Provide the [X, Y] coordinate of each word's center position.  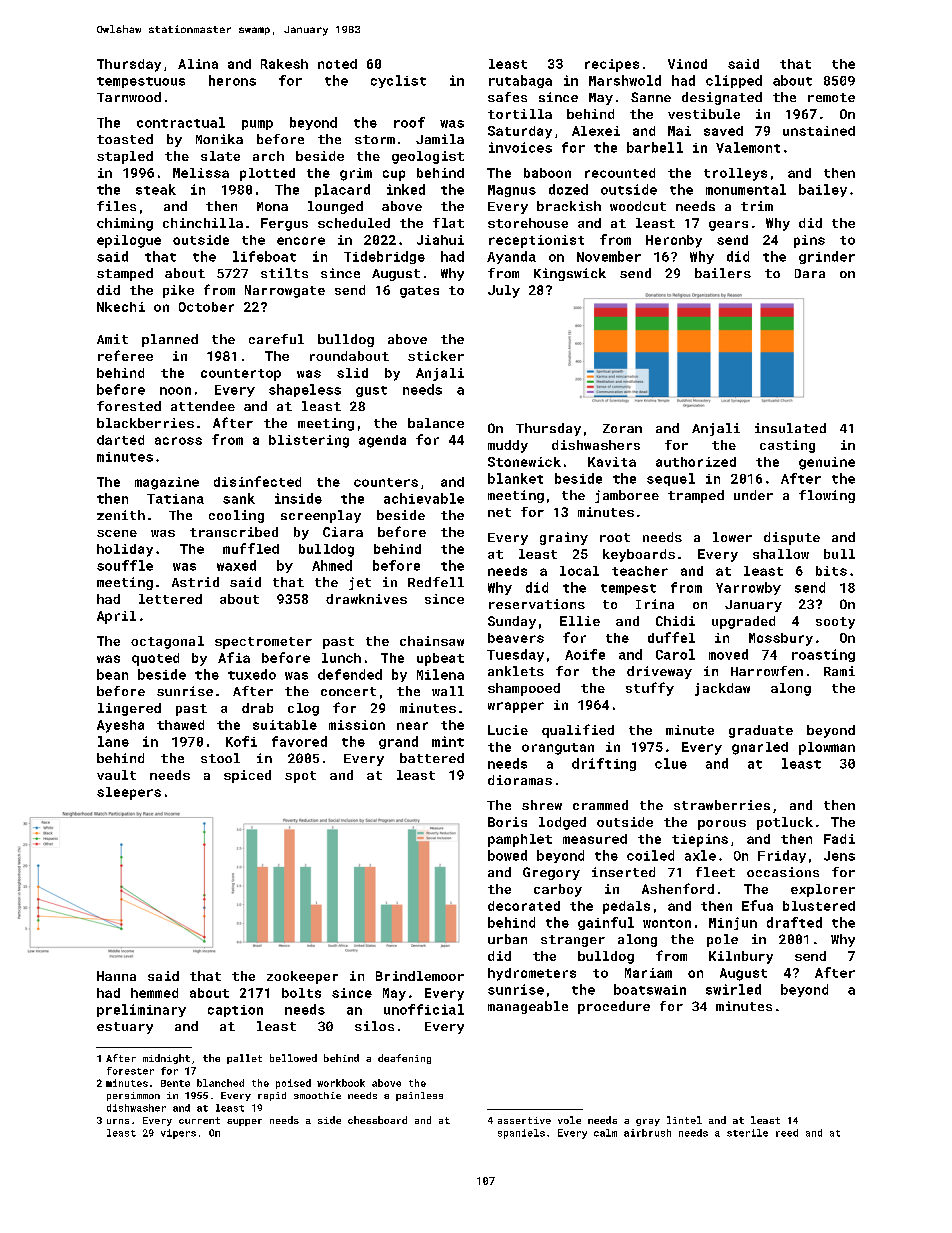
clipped [734, 81]
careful [276, 339]
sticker [436, 356]
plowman [827, 748]
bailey [823, 190]
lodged [562, 823]
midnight [166, 1059]
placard [342, 190]
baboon [547, 173]
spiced [247, 776]
